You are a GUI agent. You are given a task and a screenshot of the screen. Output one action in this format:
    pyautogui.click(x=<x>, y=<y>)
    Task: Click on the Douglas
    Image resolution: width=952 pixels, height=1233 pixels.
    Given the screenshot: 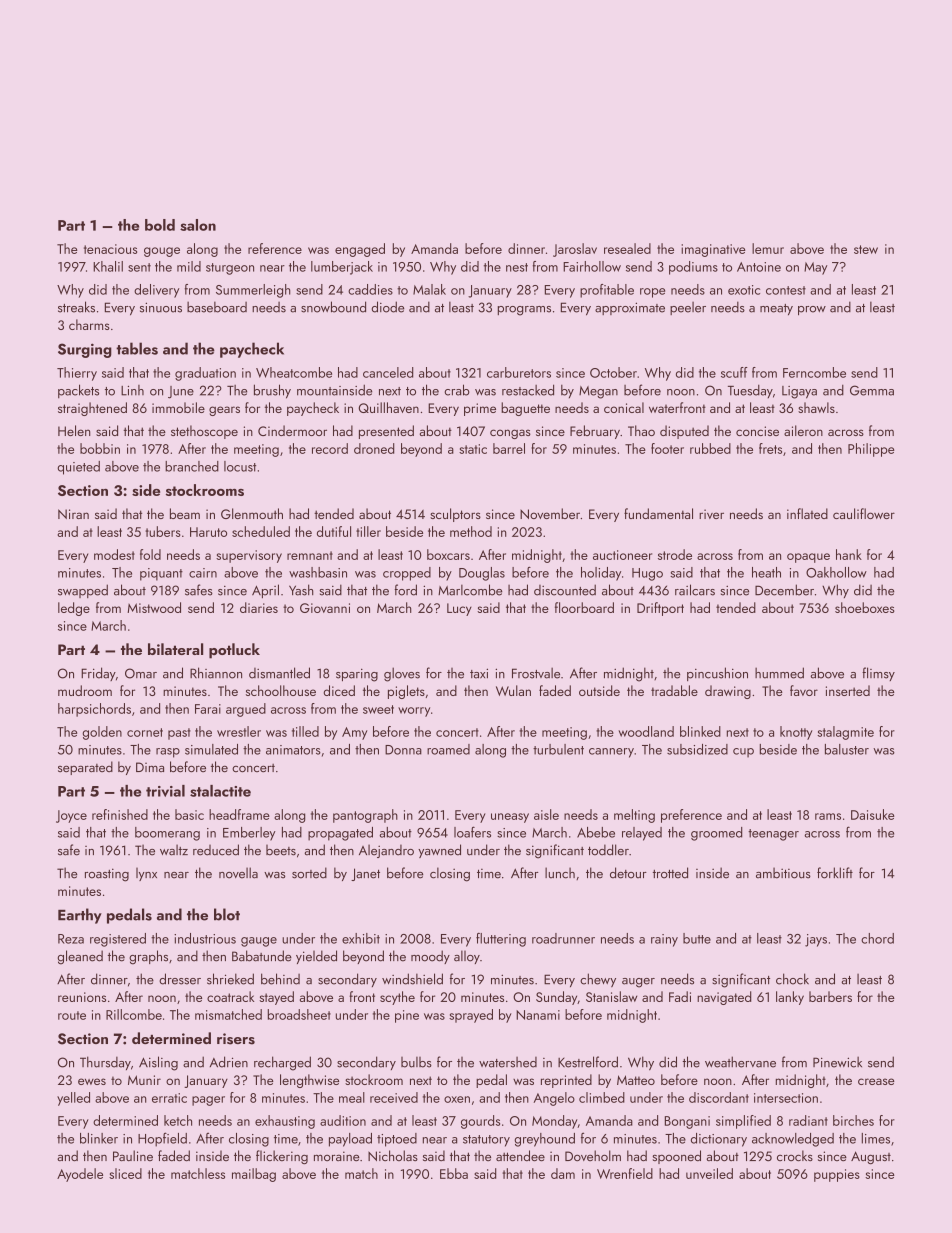 What is the action you would take?
    pyautogui.click(x=482, y=574)
